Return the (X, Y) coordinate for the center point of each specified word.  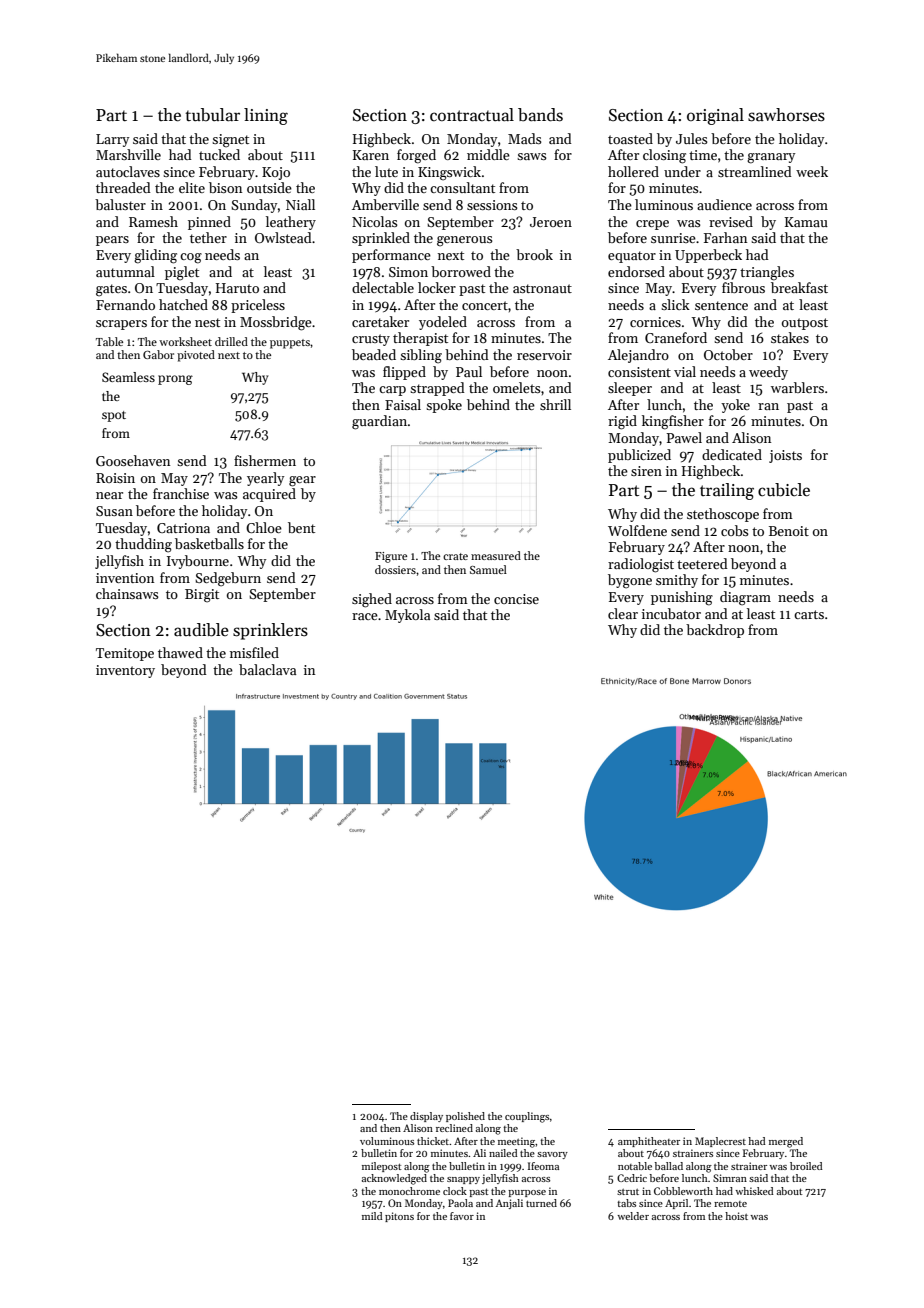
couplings (527, 1117)
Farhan (725, 237)
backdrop (715, 631)
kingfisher (673, 422)
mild (372, 1216)
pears (112, 241)
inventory (125, 671)
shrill (555, 404)
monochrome (409, 1191)
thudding (143, 545)
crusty (371, 340)
